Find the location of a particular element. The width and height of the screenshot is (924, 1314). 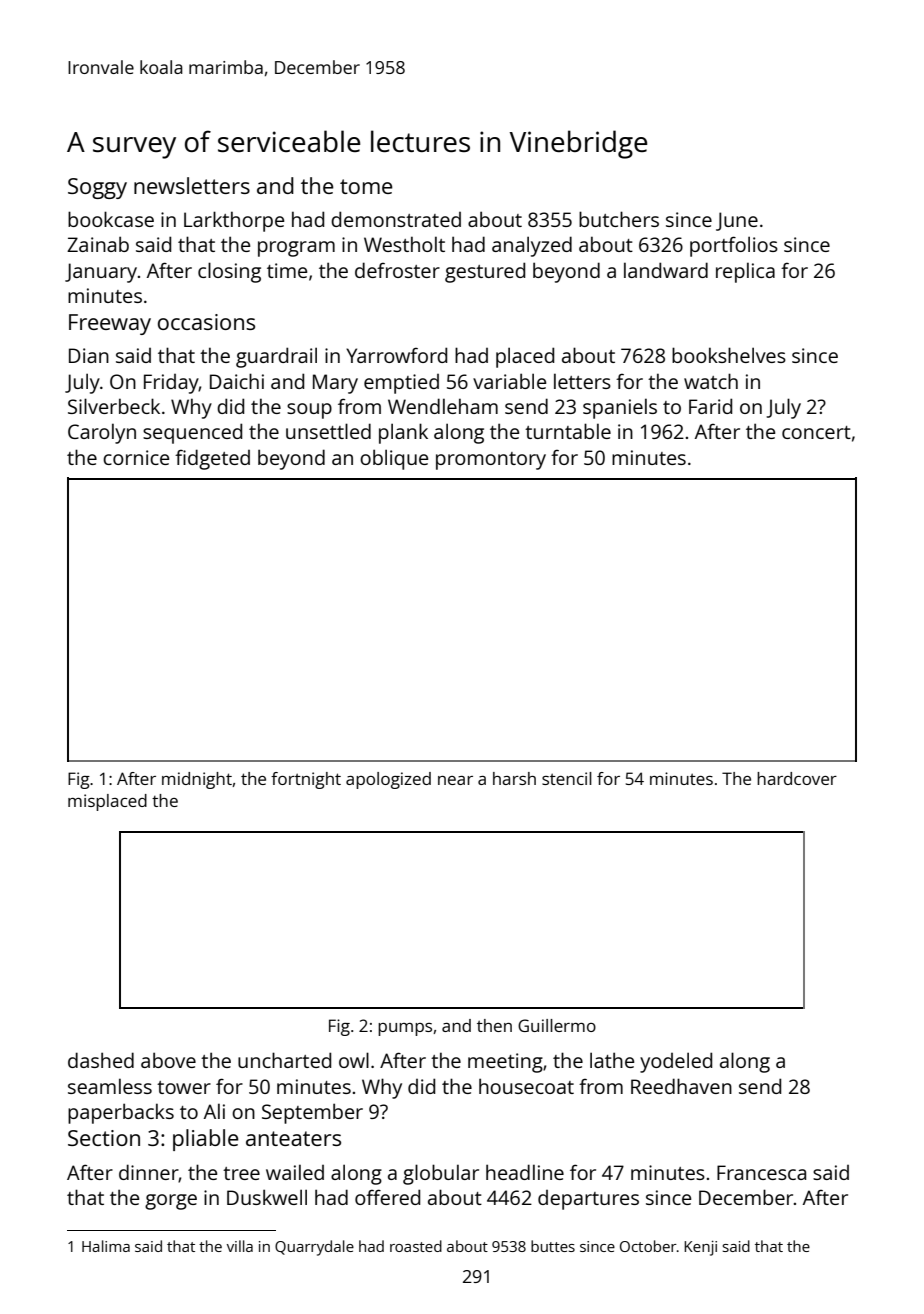

harsh is located at coordinates (514, 778).
